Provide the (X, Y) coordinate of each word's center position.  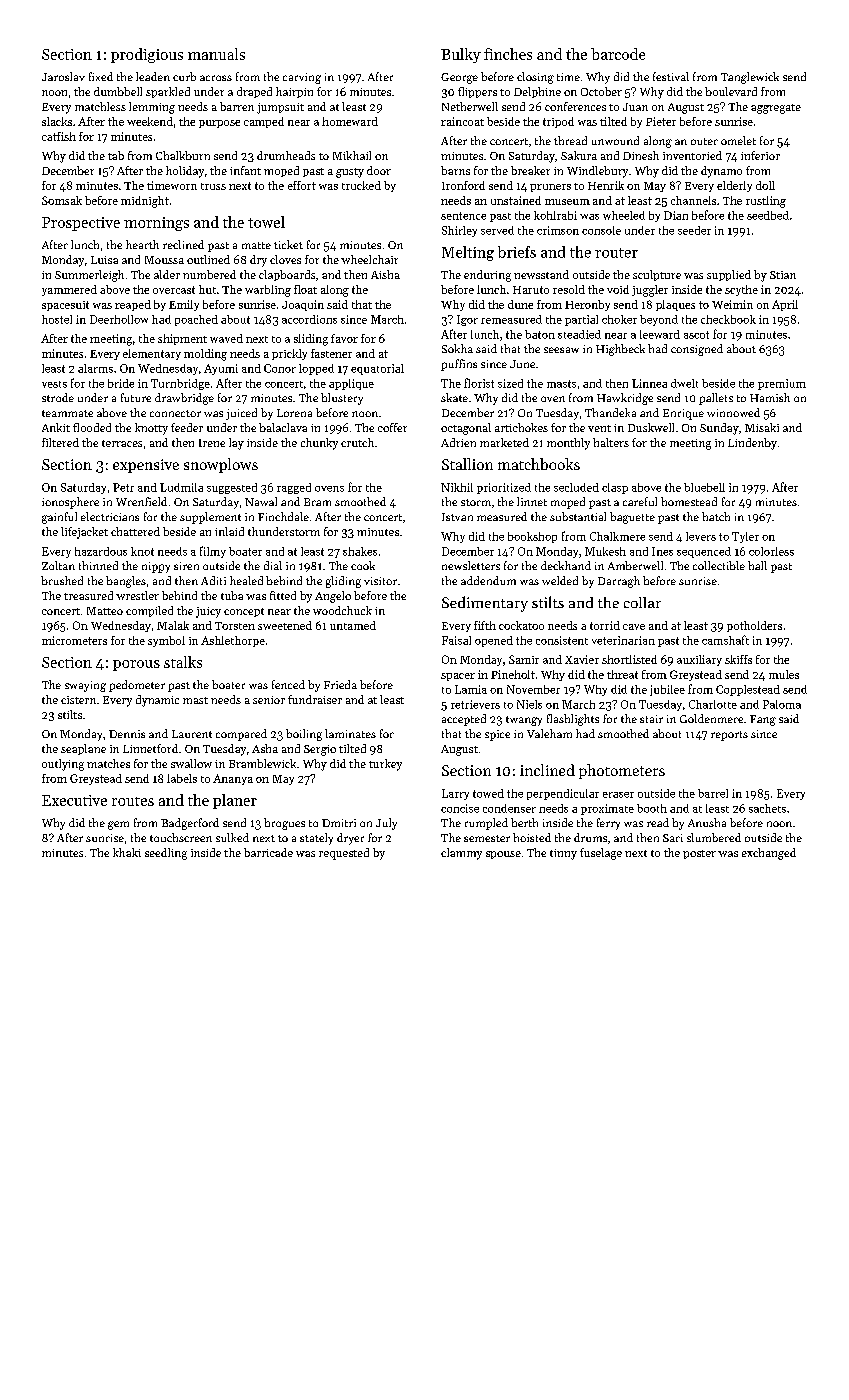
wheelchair (369, 259)
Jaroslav (63, 76)
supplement (210, 518)
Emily (184, 305)
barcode (618, 54)
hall (757, 565)
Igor (467, 320)
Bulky (461, 55)
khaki (127, 852)
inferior (760, 155)
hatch (716, 516)
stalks (183, 662)
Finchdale (283, 516)
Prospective (81, 224)
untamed (353, 625)
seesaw (561, 350)
